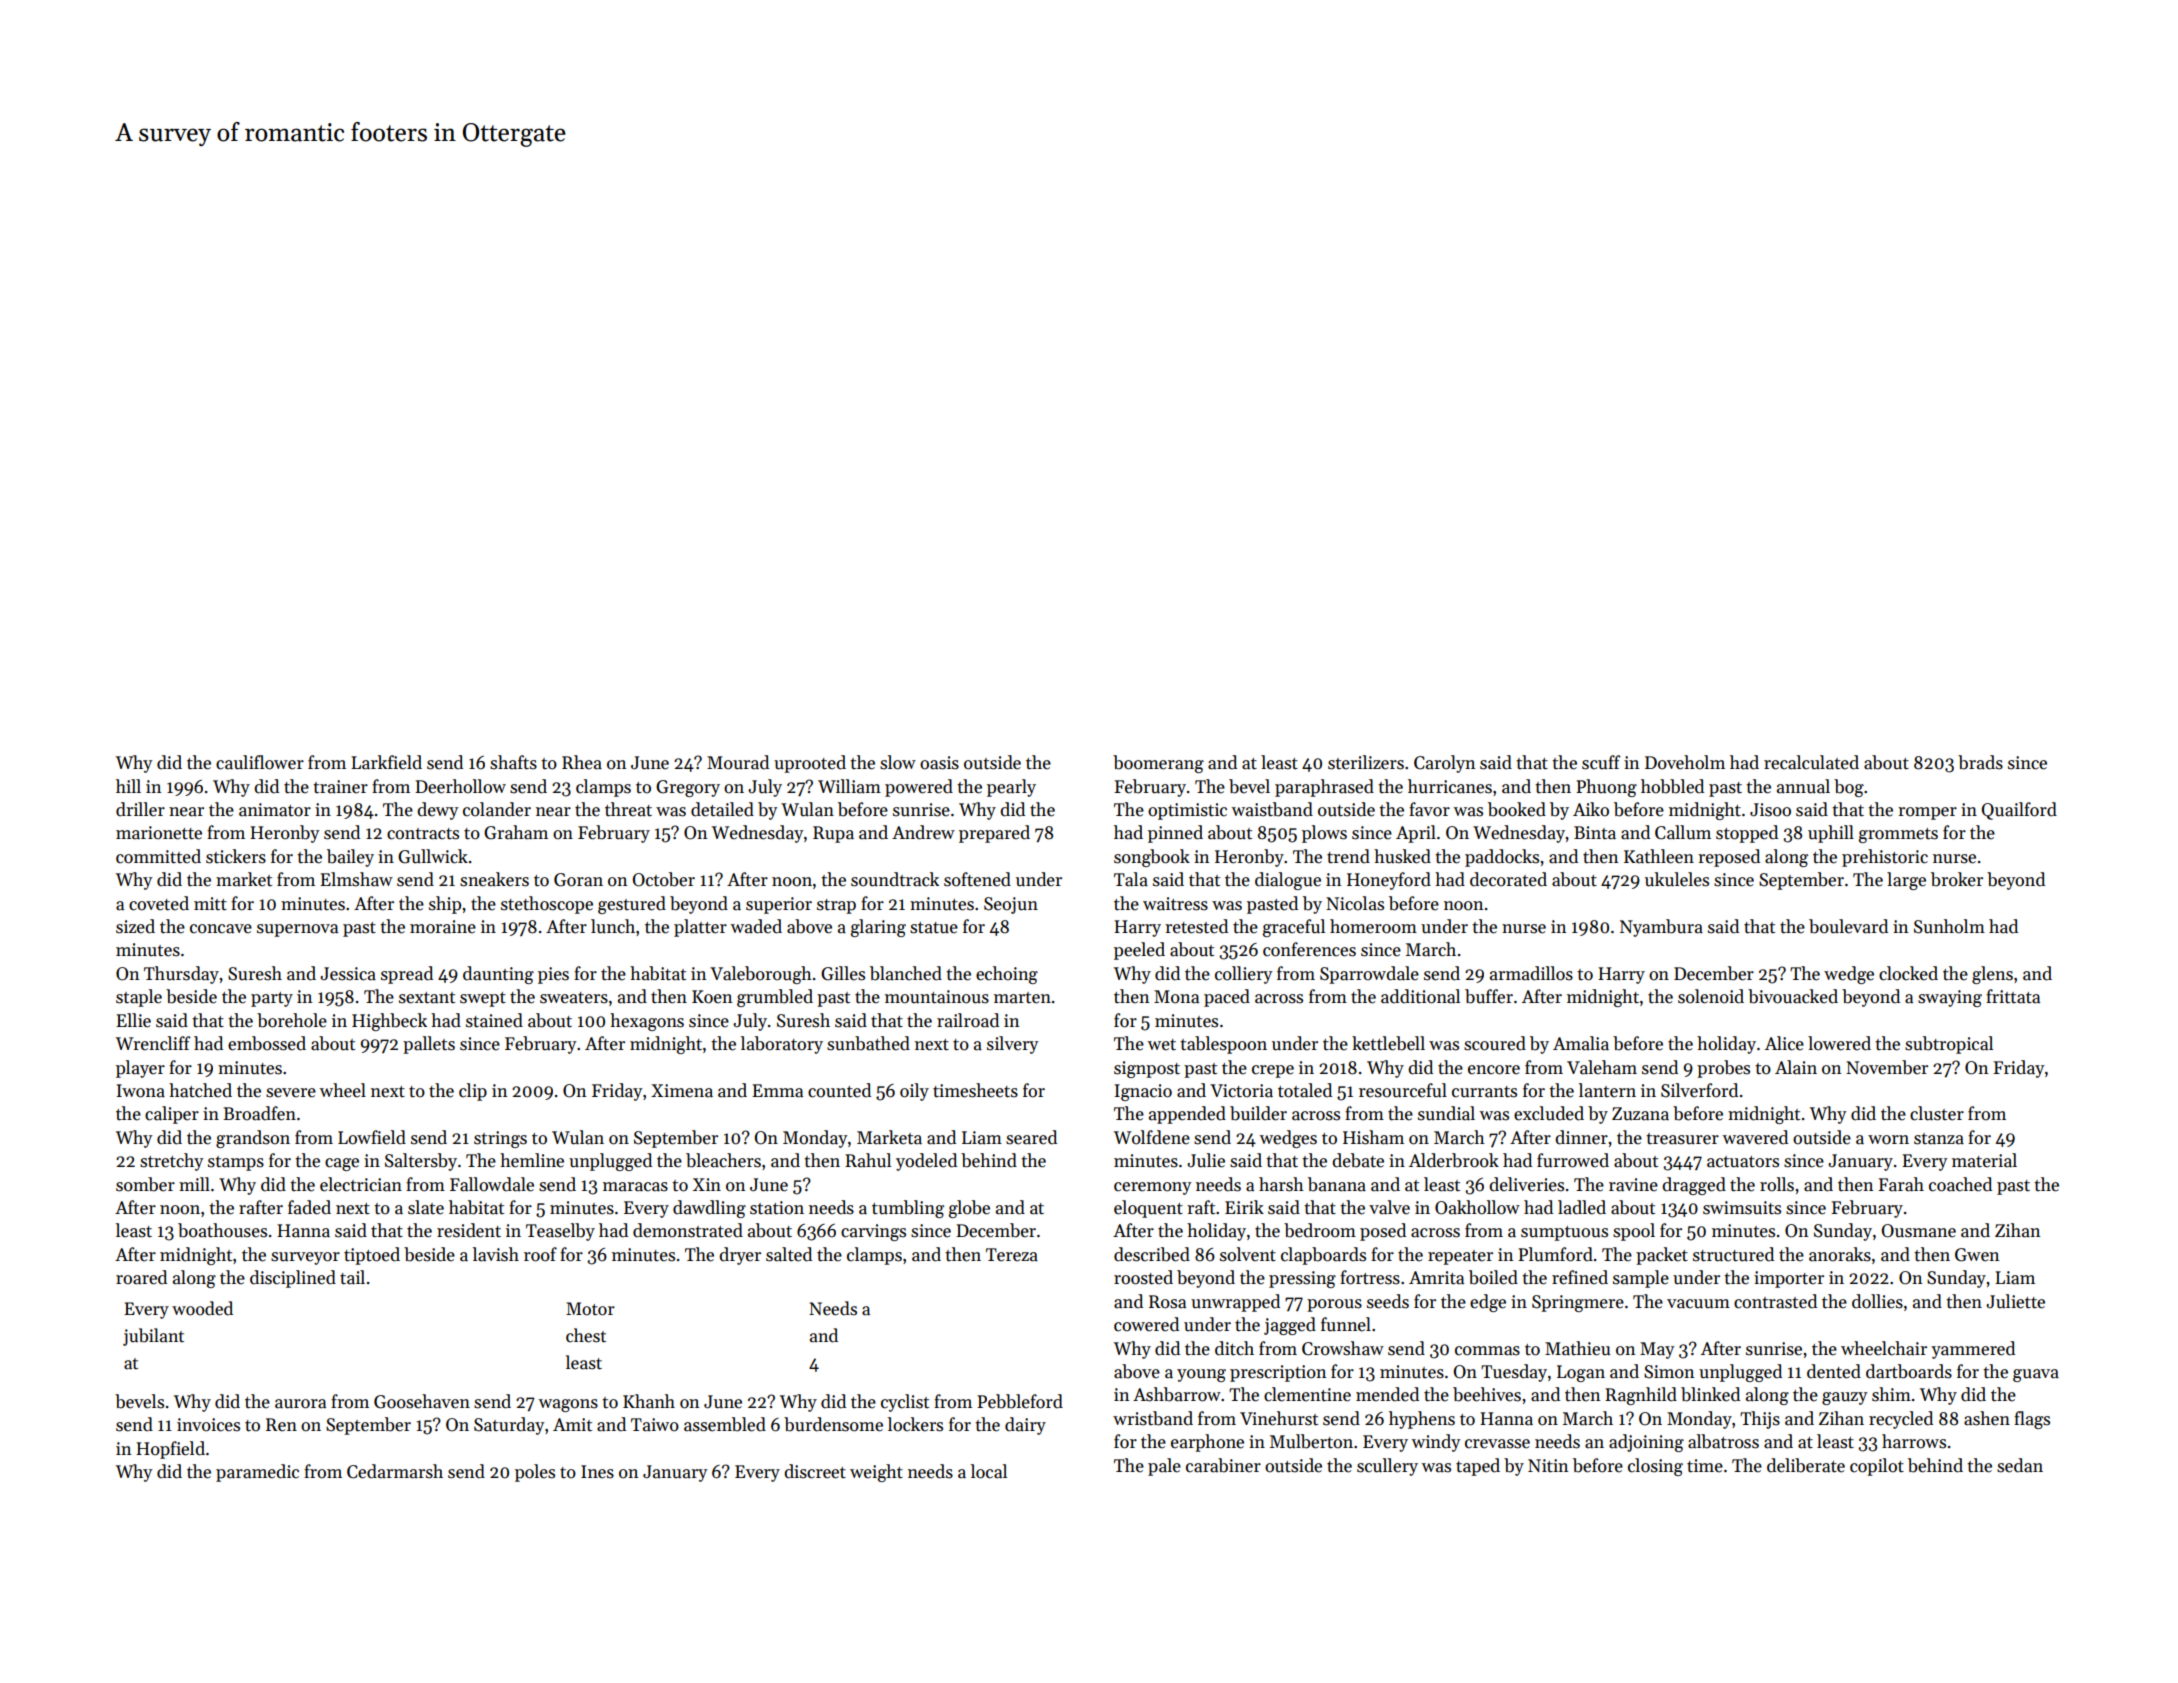  What do you see at coordinates (257, 1473) in the screenshot?
I see `paramedic` at bounding box center [257, 1473].
